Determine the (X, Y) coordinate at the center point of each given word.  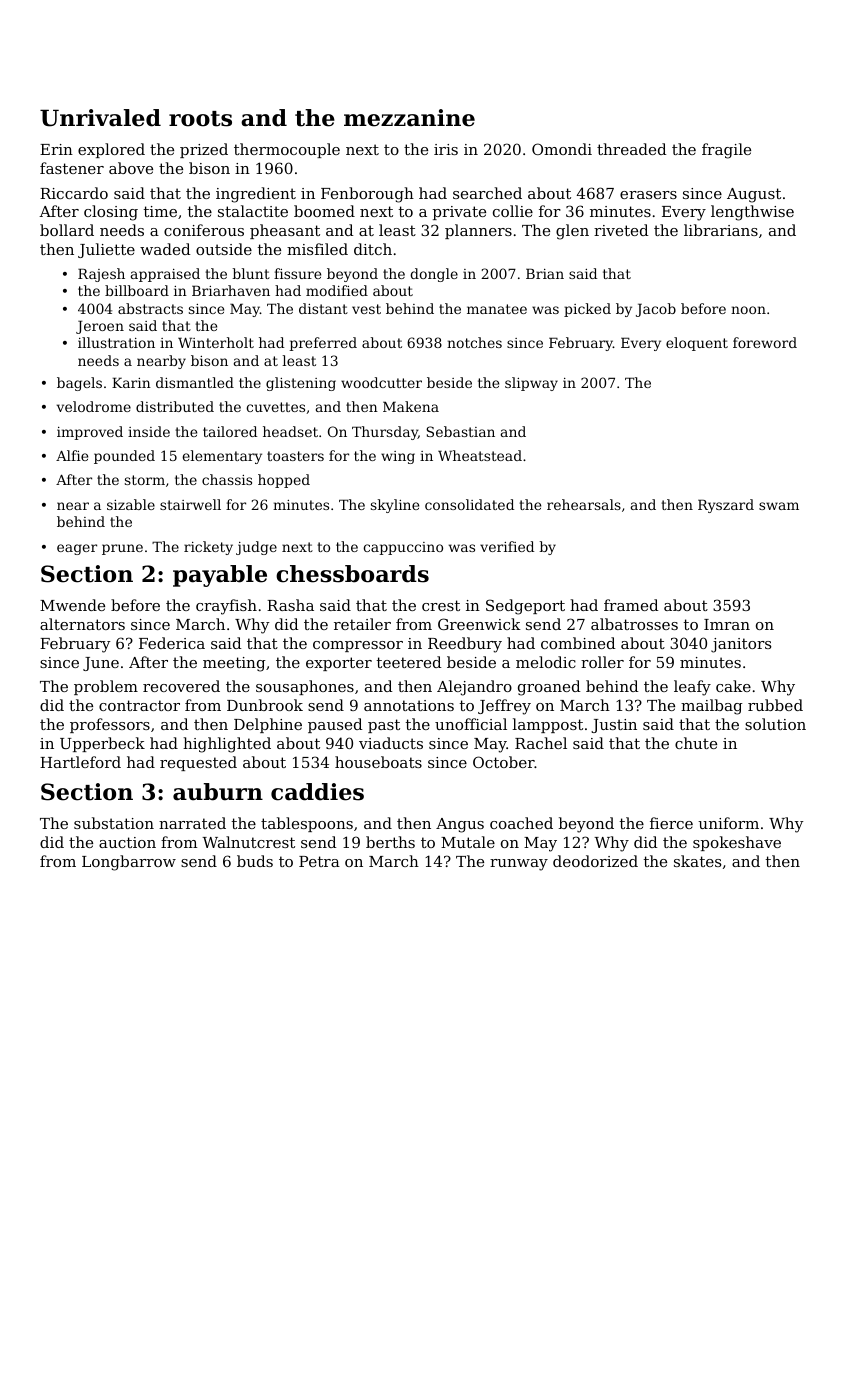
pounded (124, 457)
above (131, 168)
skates (697, 861)
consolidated (469, 504)
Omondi (562, 149)
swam (779, 506)
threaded (631, 149)
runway (519, 865)
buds (255, 861)
